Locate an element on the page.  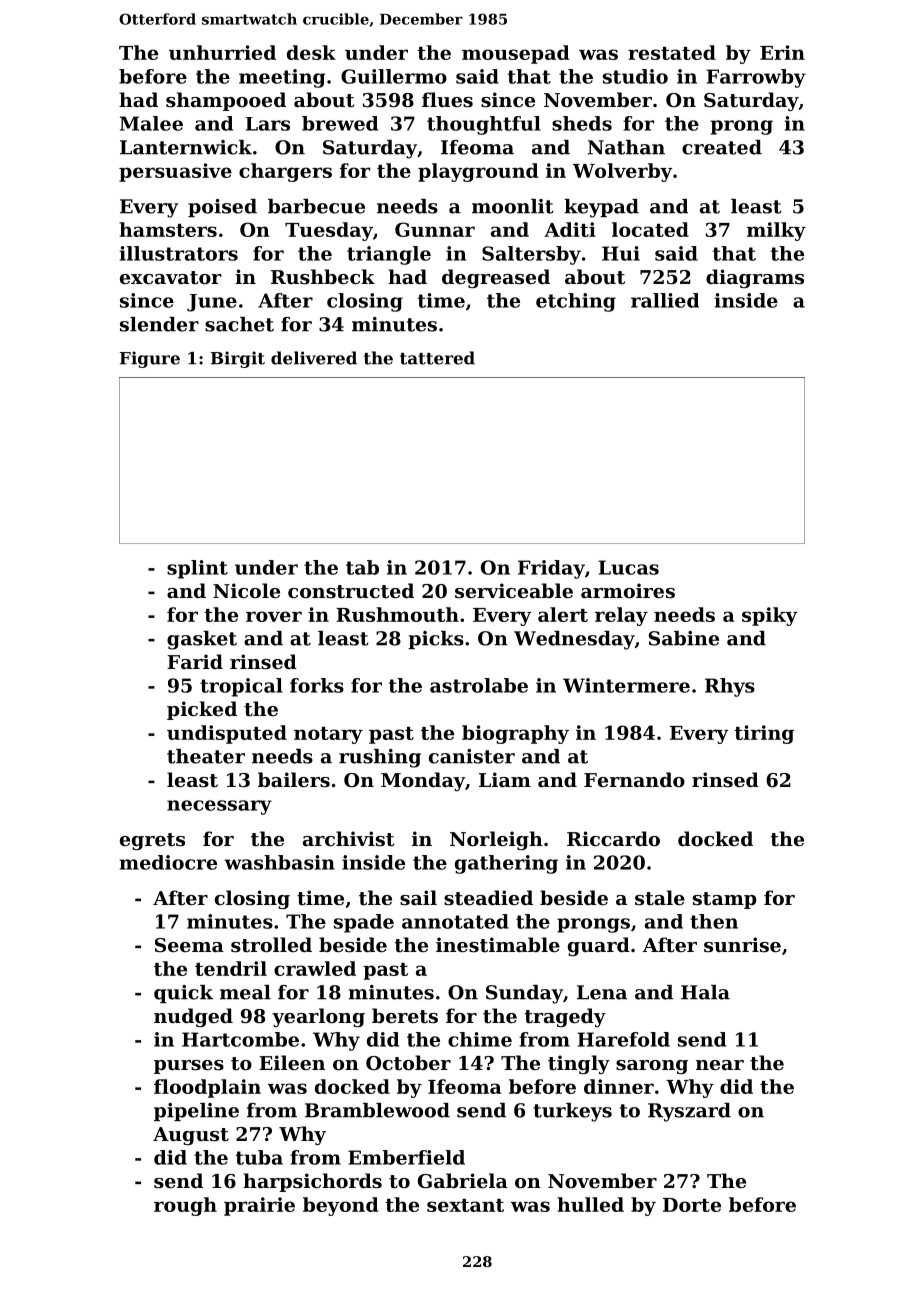
brewed is located at coordinates (340, 123).
